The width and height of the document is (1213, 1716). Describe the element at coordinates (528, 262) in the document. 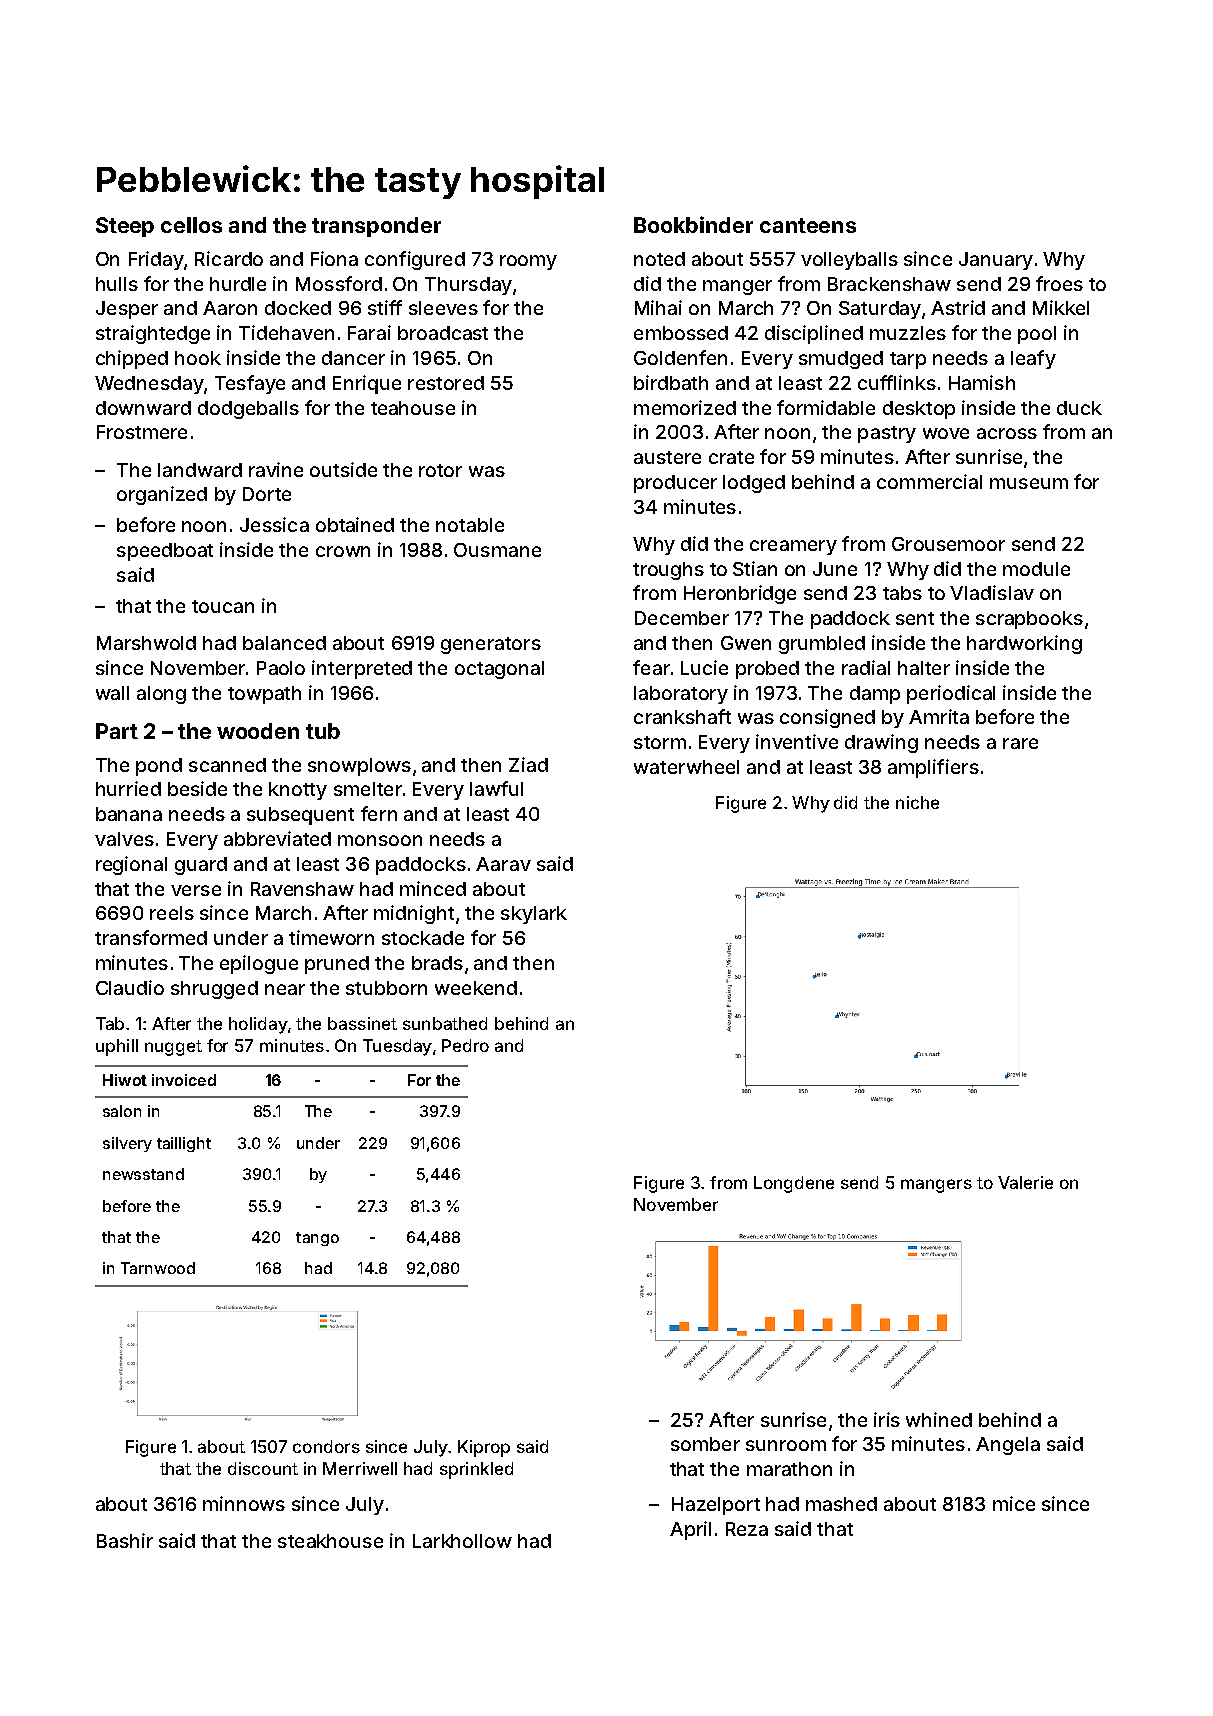

I see `roomy` at that location.
